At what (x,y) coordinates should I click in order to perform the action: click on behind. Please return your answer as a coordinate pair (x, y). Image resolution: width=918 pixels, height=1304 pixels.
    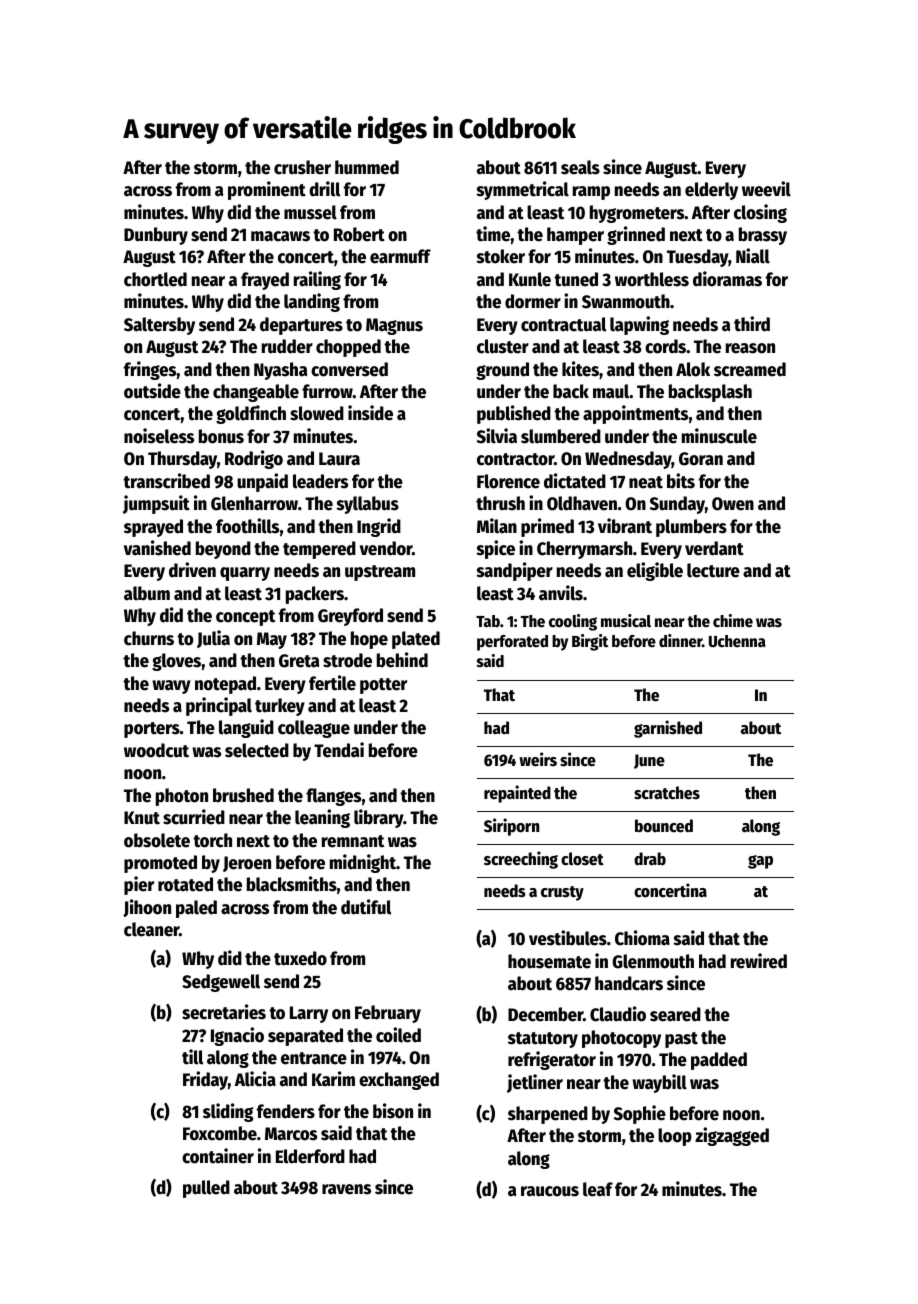
    Looking at the image, I should click on (402, 660).
